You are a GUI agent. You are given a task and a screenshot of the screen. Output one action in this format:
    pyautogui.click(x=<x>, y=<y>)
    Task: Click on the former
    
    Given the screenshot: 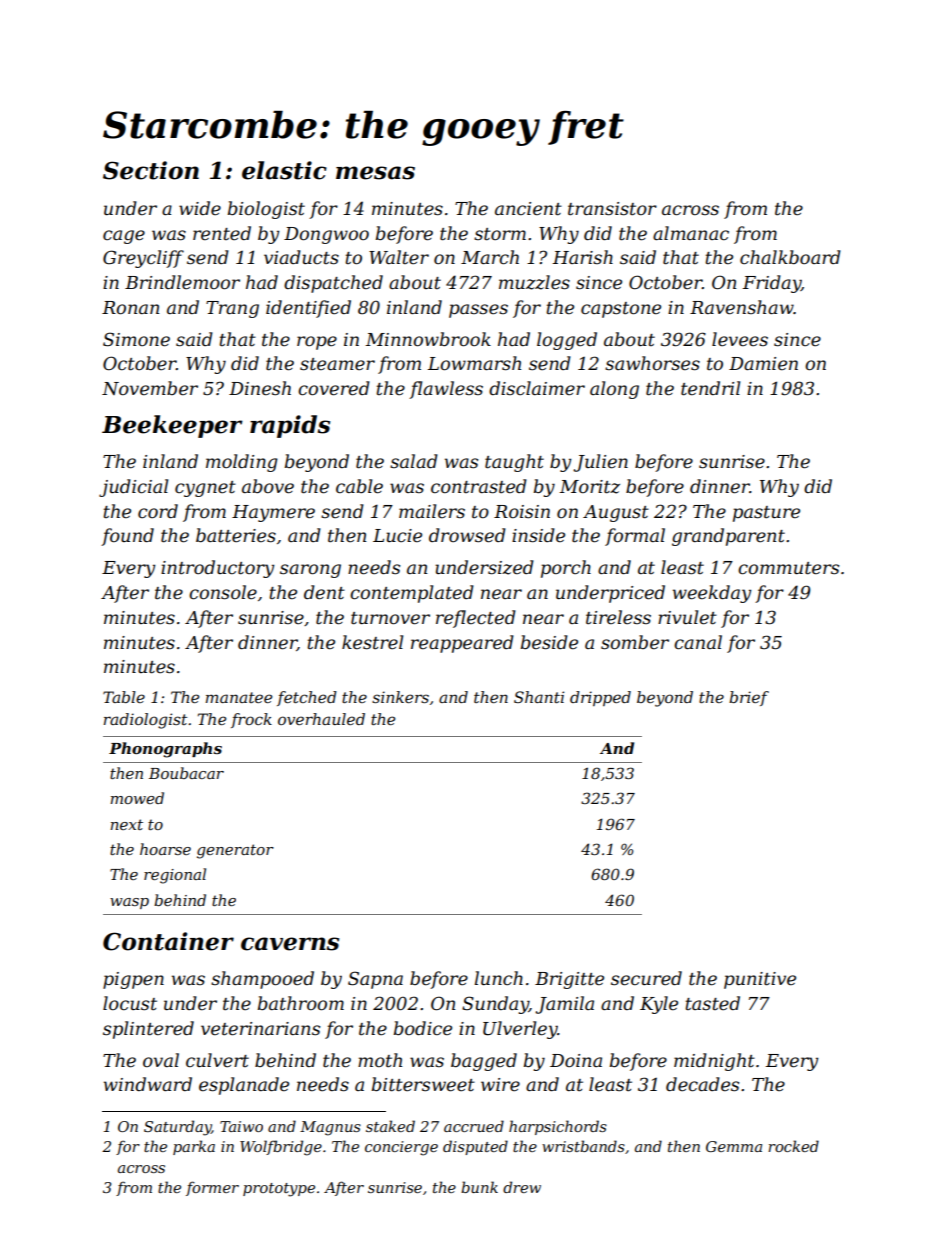 What is the action you would take?
    pyautogui.click(x=212, y=1188)
